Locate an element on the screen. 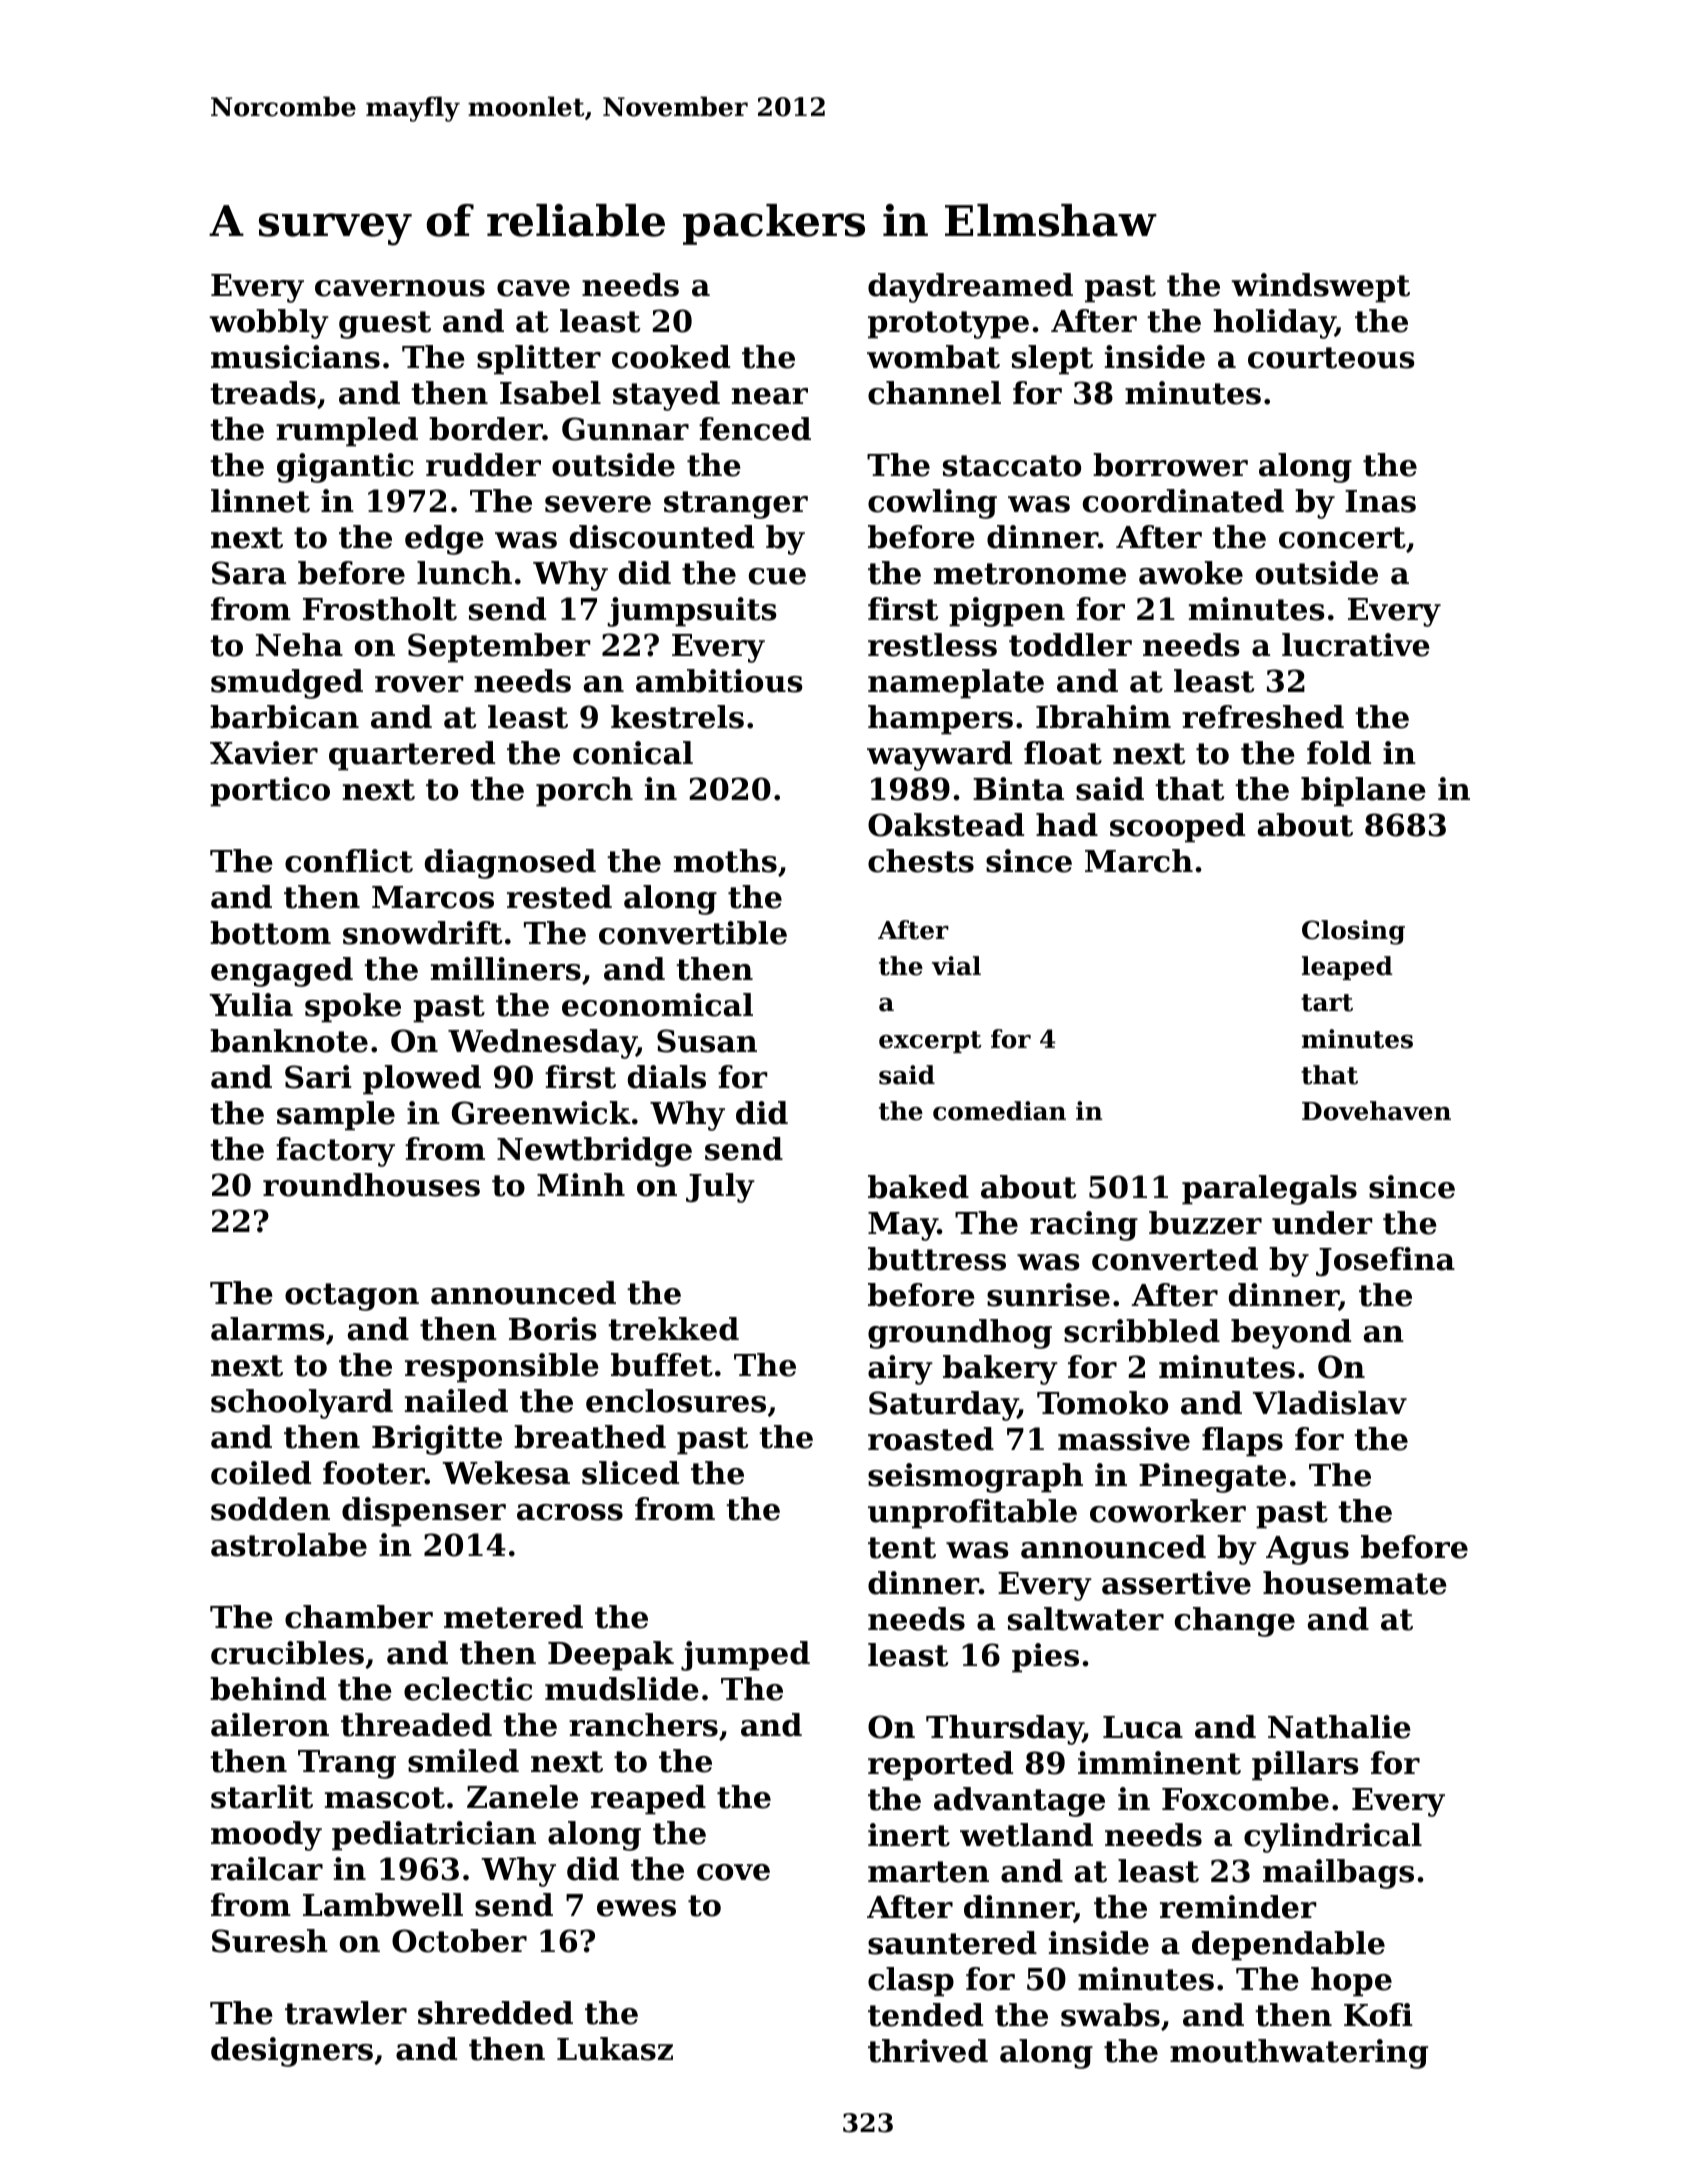  coiled is located at coordinates (261, 1473).
